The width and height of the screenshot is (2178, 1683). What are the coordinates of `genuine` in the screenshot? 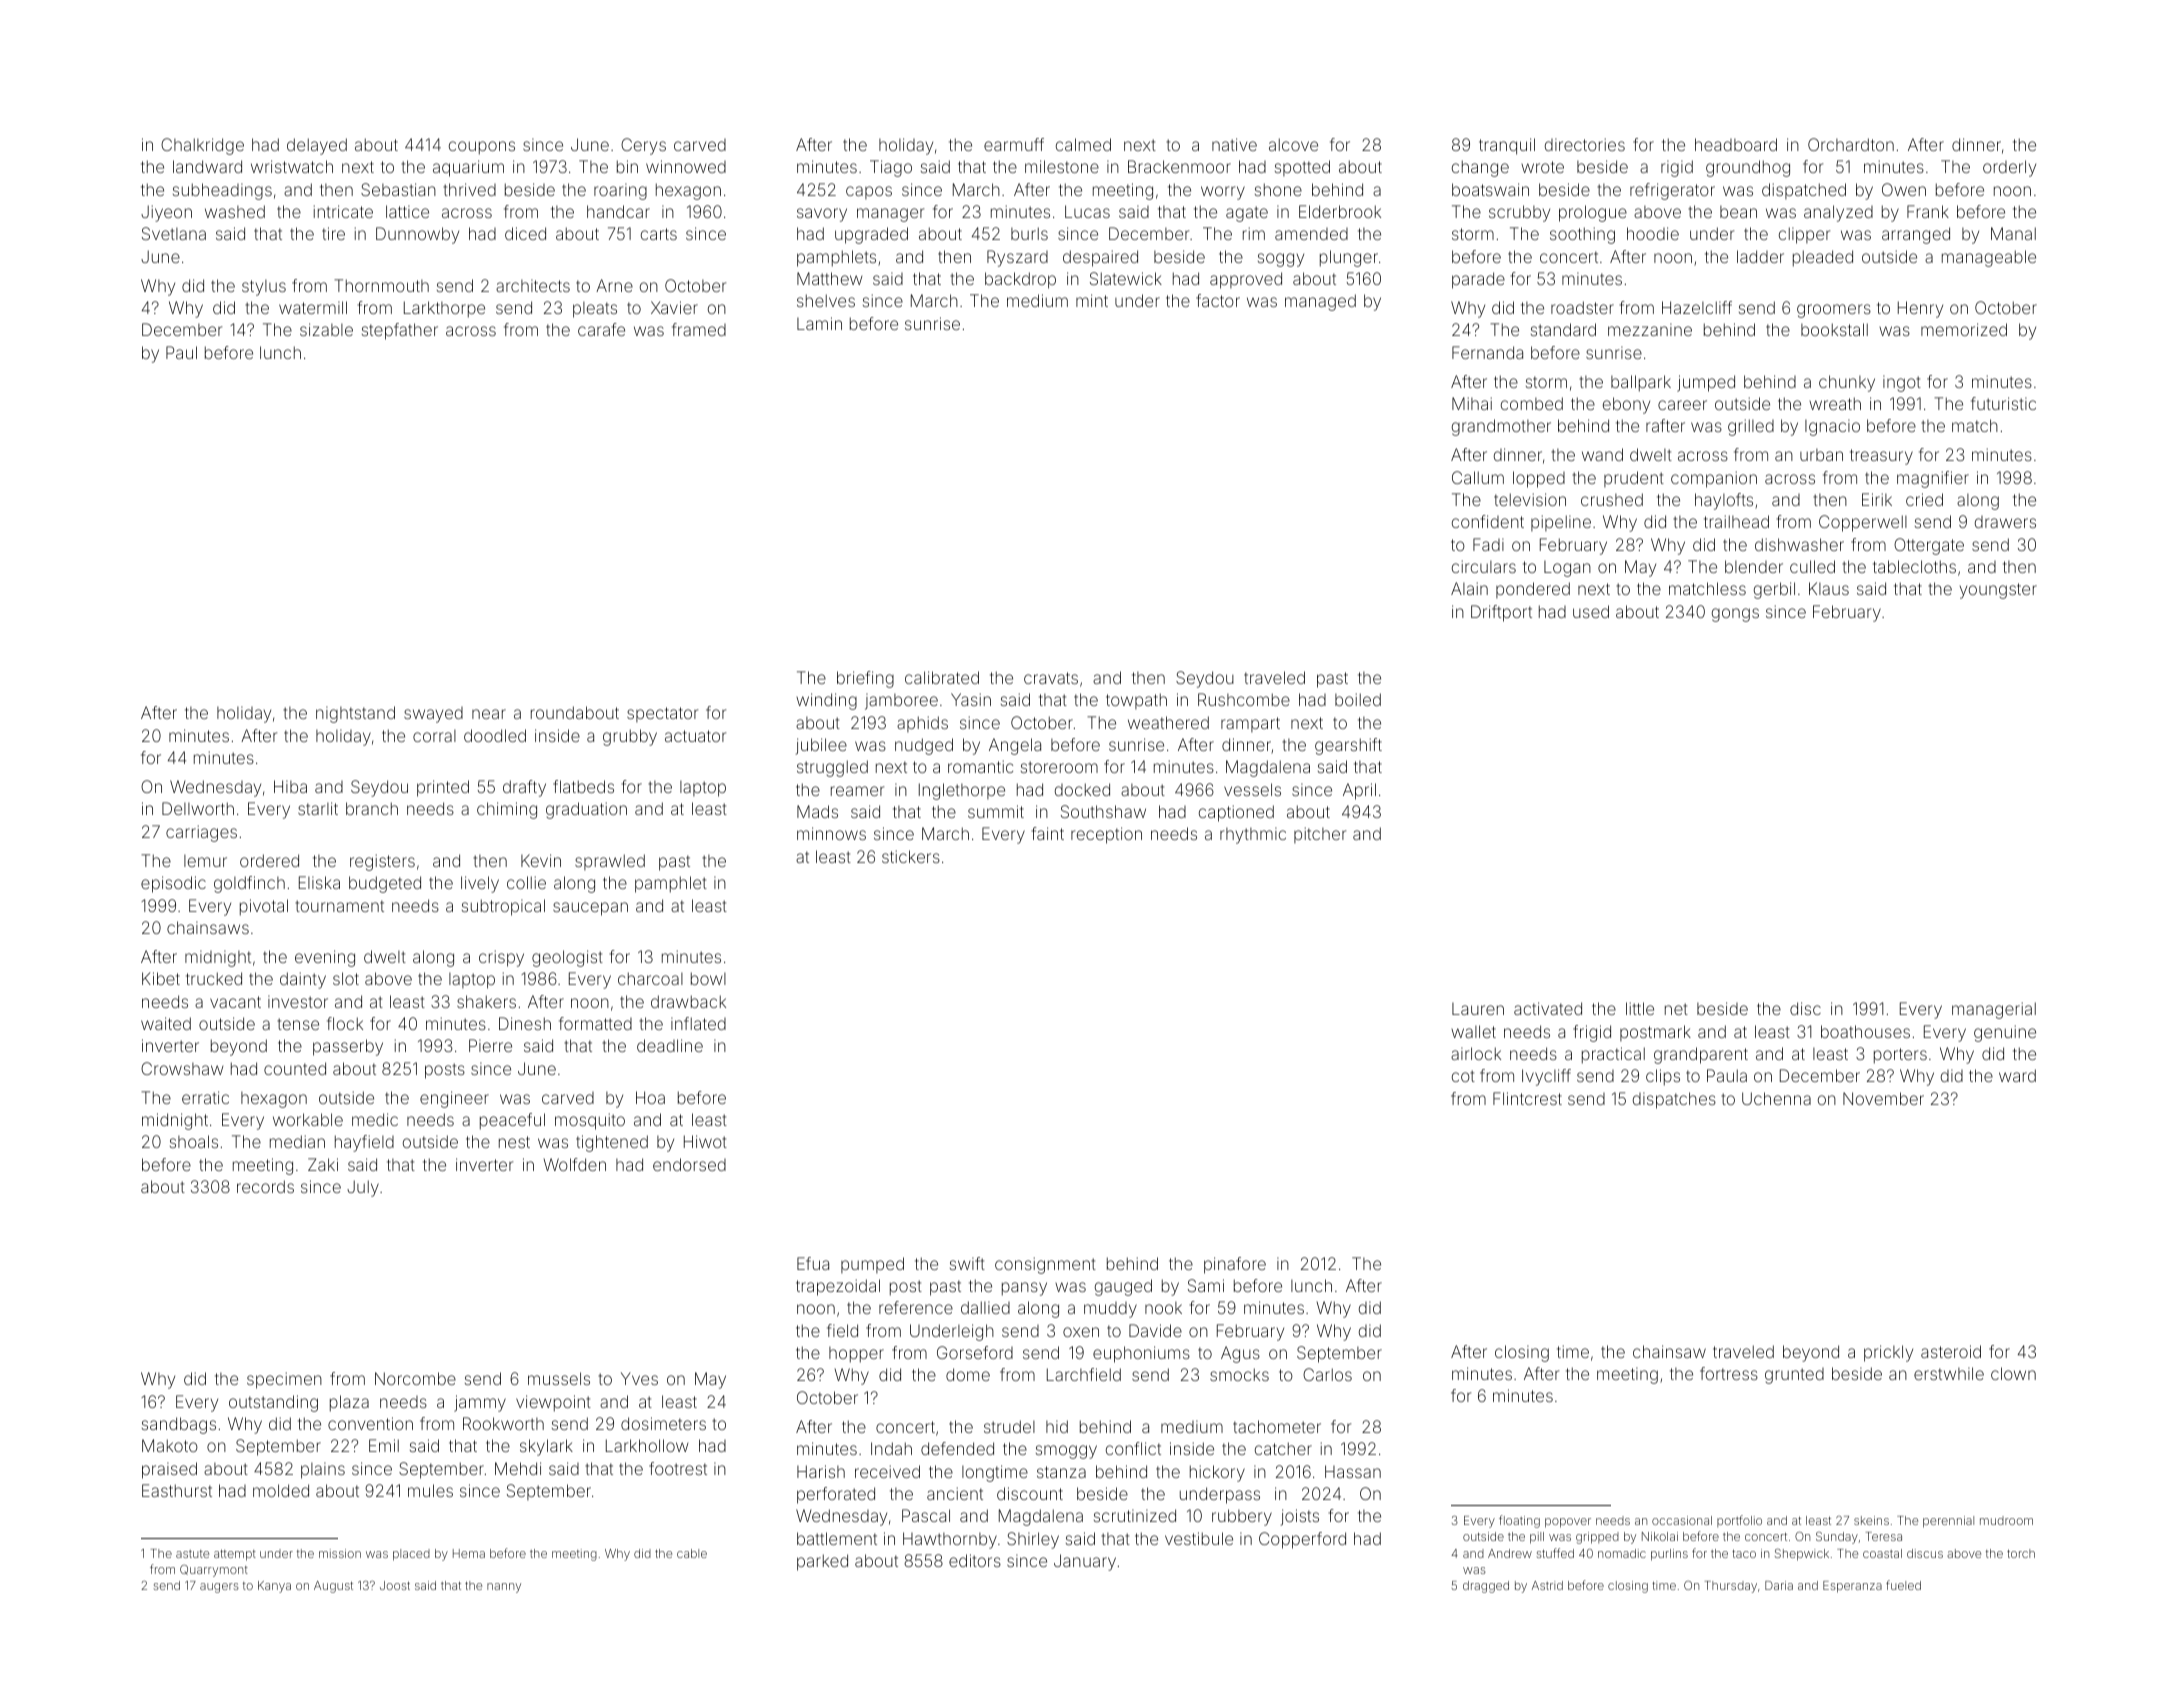 It's located at (2005, 1033).
